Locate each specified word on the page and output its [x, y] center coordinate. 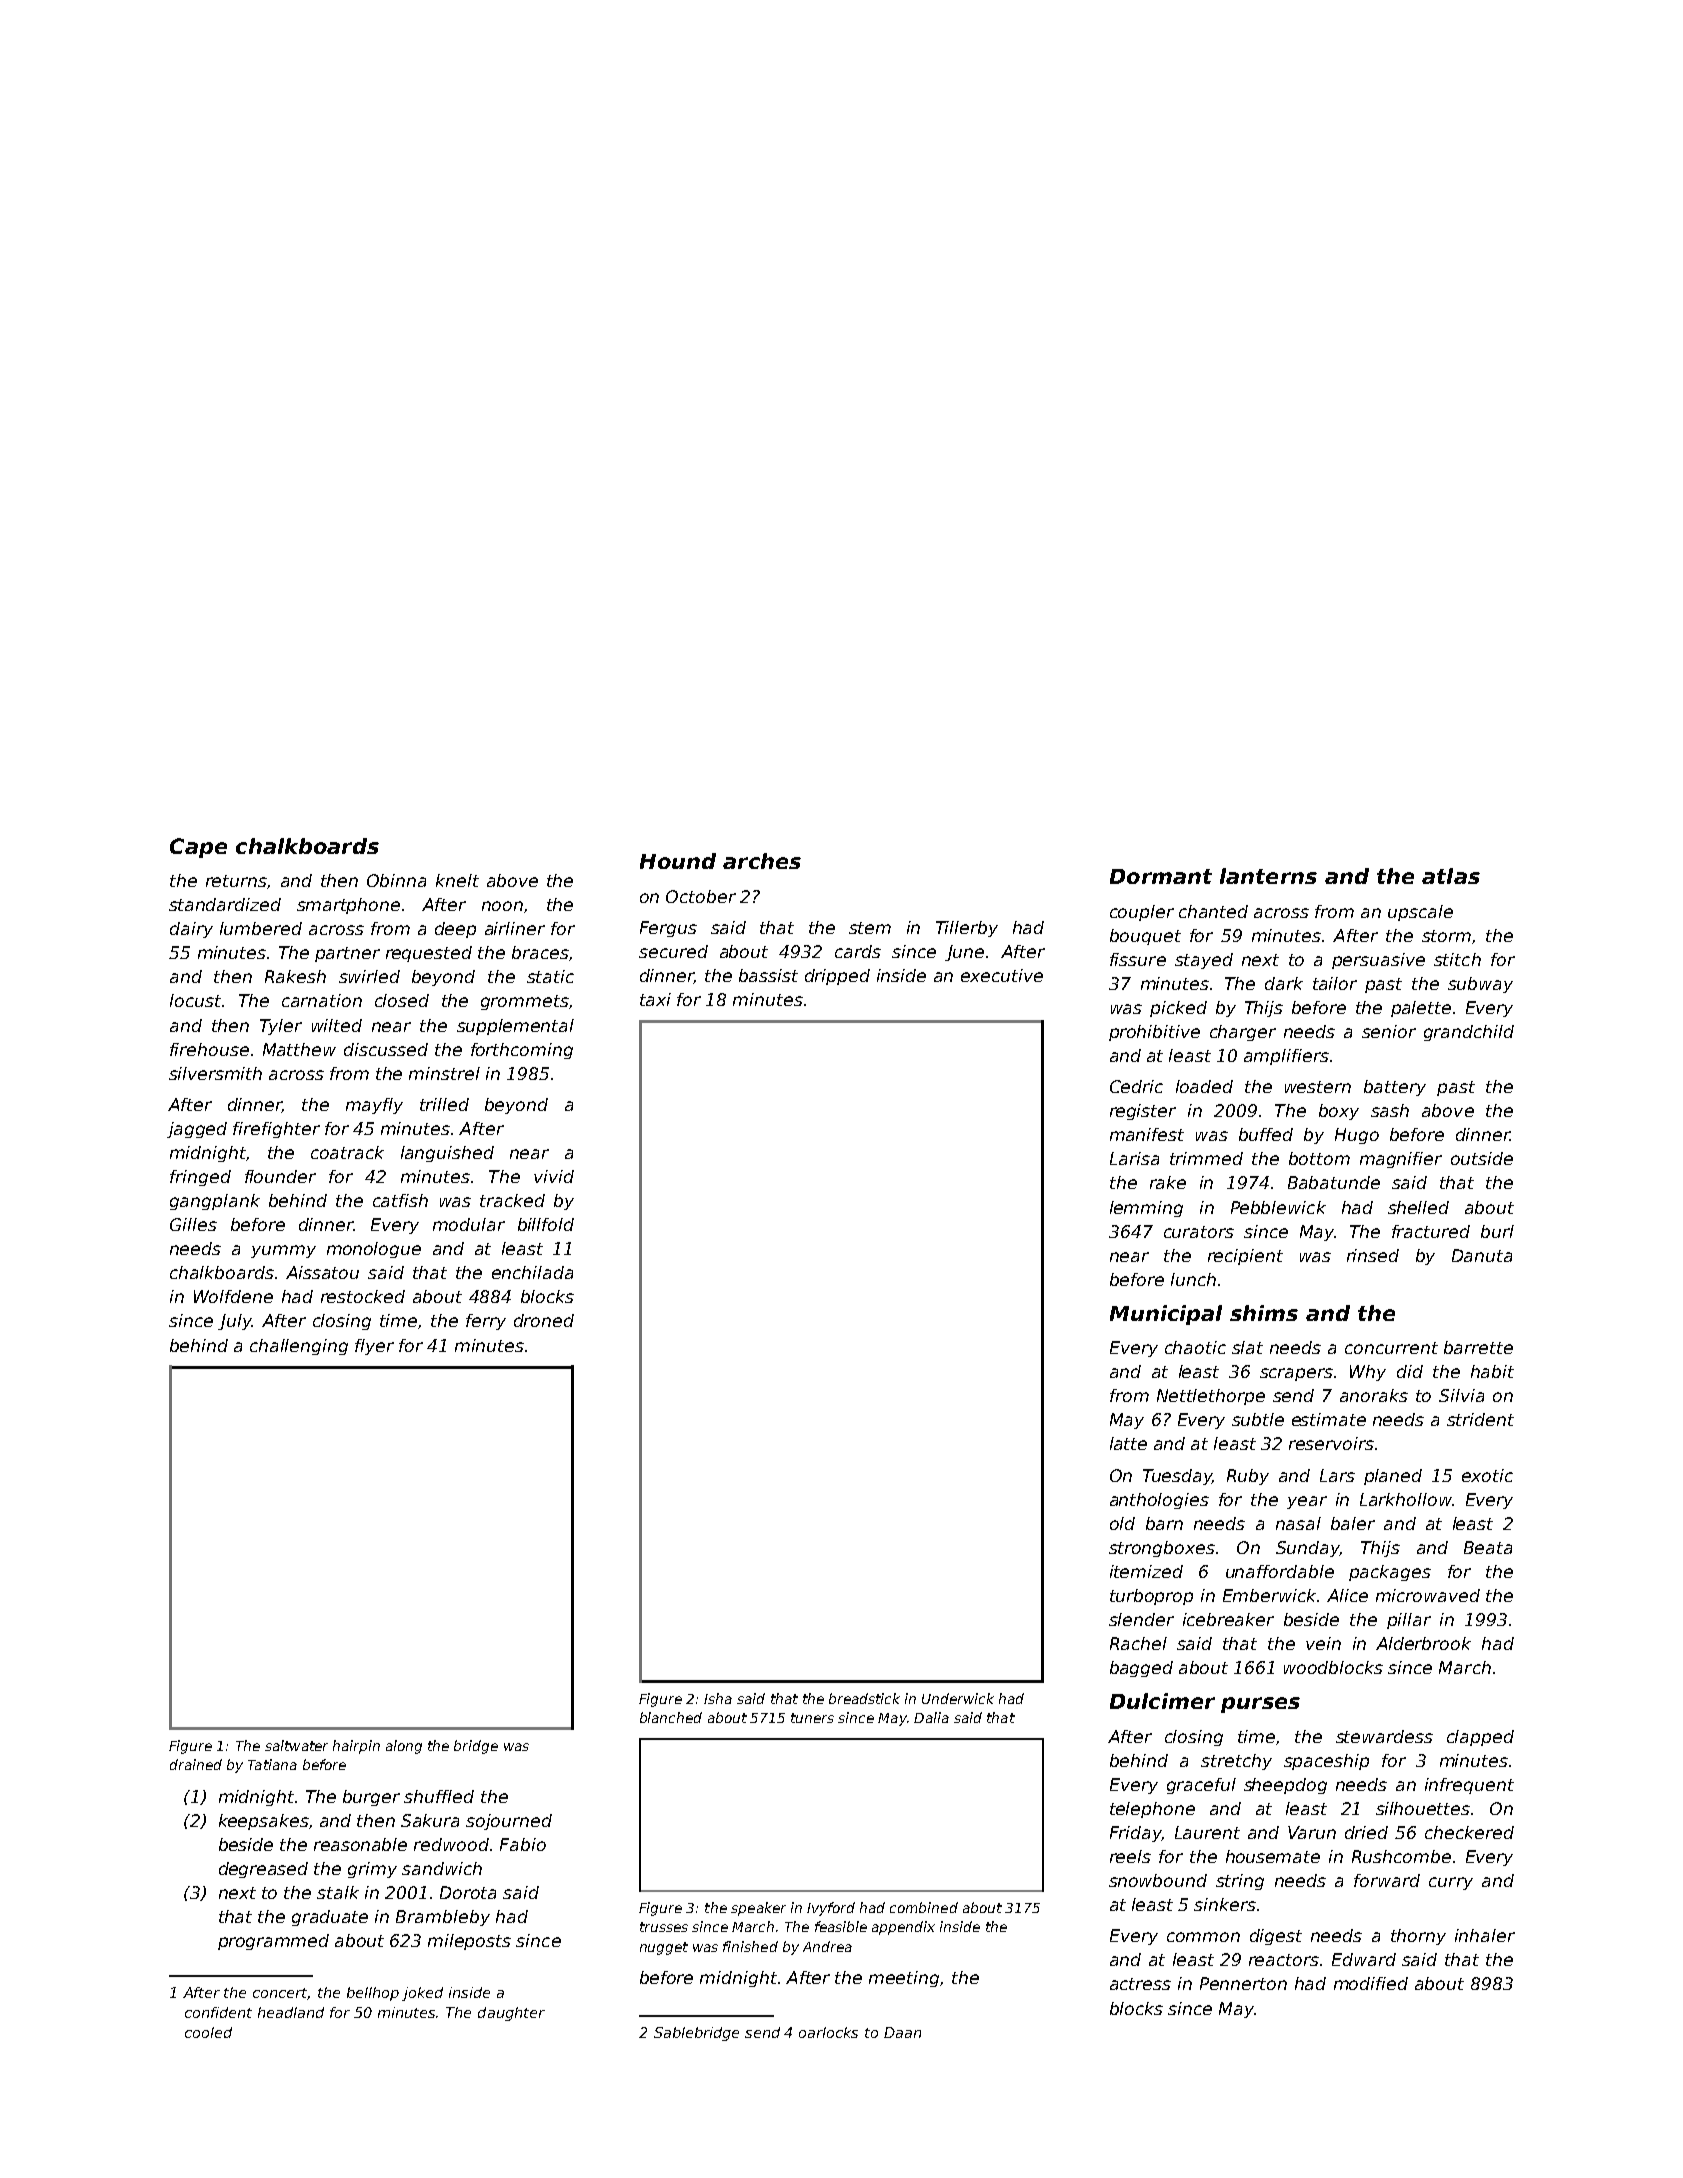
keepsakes [264, 1822]
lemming [1146, 1209]
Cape [198, 848]
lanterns [1268, 876]
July [235, 1322]
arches [762, 861]
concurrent [1391, 1348]
